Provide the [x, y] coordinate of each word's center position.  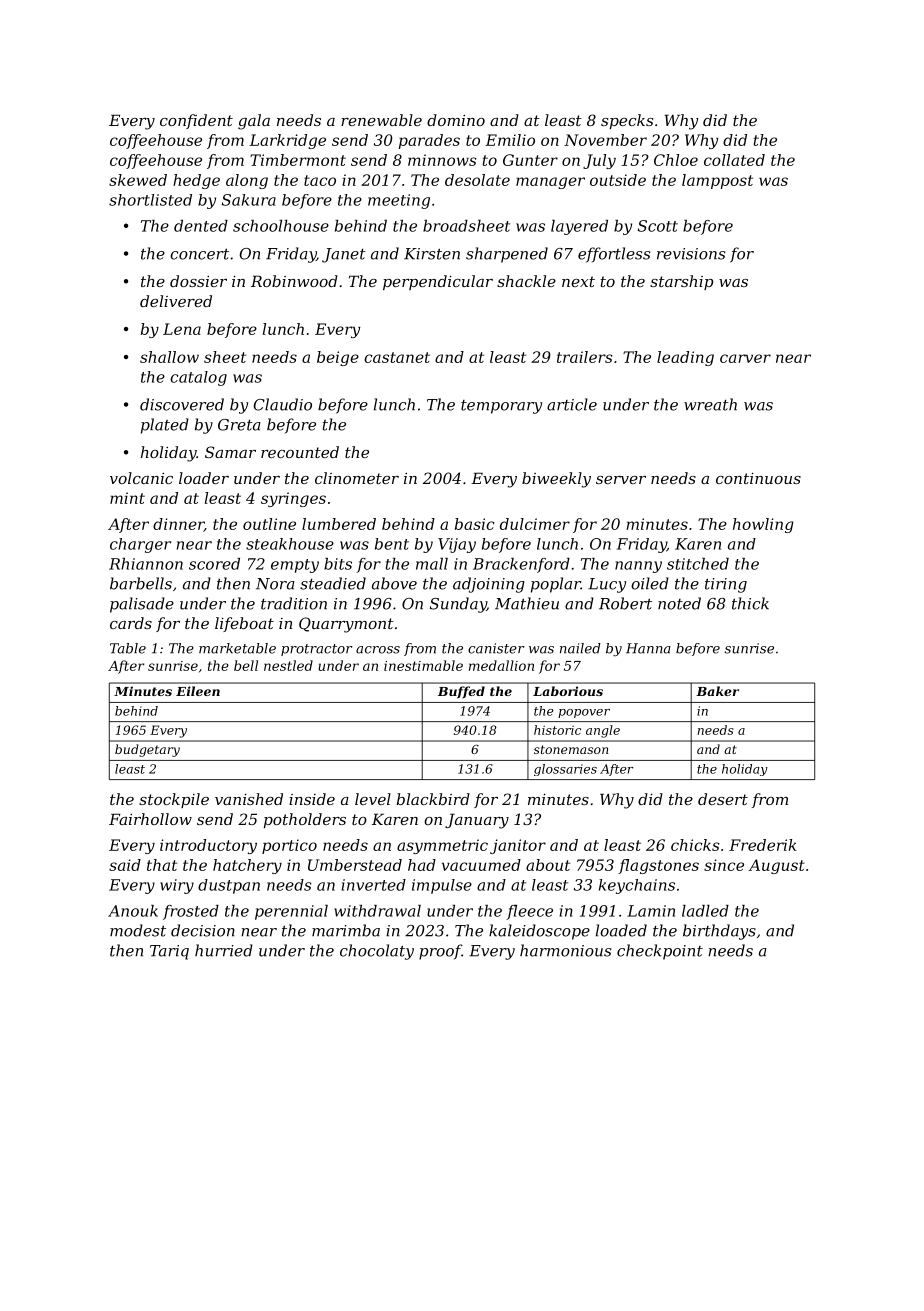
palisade [142, 605]
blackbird [433, 799]
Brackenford [521, 565]
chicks [695, 845]
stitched [698, 564]
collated [734, 160]
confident [196, 121]
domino [456, 120]
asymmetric [442, 846]
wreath [710, 404]
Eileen [198, 691]
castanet [397, 357]
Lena [182, 329]
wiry [177, 886]
